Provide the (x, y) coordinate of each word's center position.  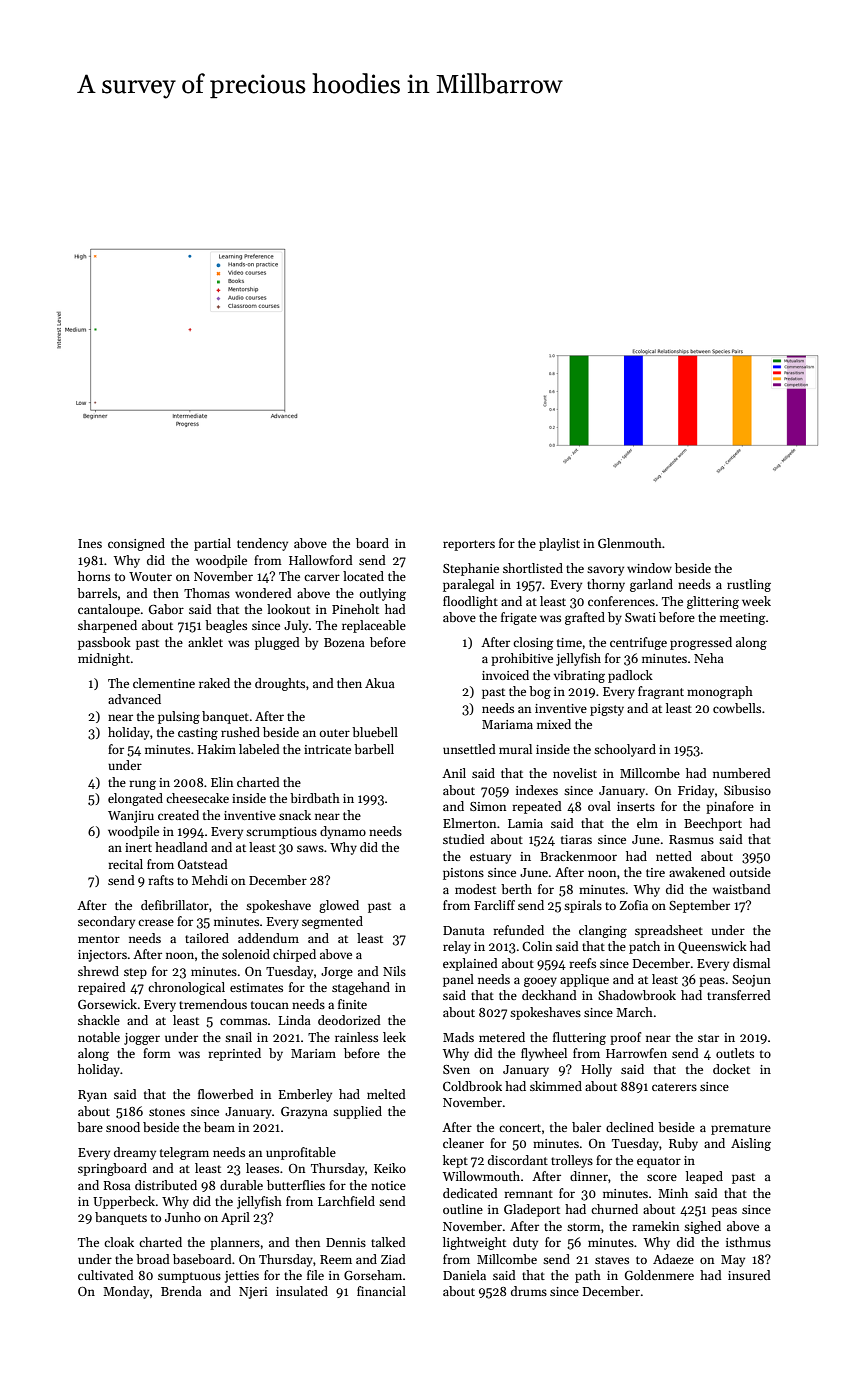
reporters (469, 545)
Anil (454, 773)
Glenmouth (630, 543)
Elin (222, 782)
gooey (540, 982)
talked (388, 1242)
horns (94, 576)
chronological (186, 988)
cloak (119, 1242)
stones (167, 1112)
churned (614, 1209)
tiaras (576, 839)
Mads (458, 1037)
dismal (751, 963)
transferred (739, 995)
